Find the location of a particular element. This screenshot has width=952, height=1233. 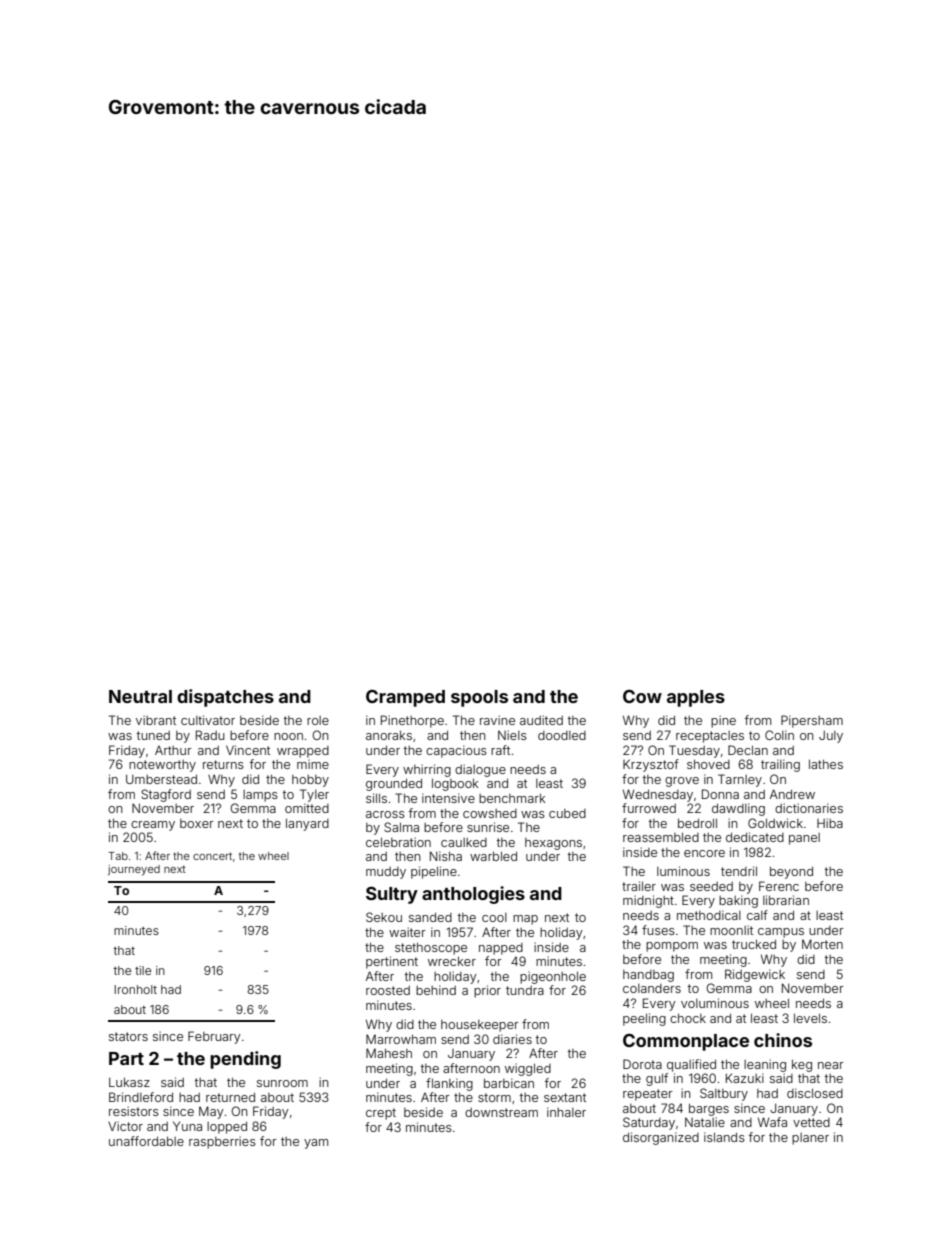

downstream is located at coordinates (501, 1112).
